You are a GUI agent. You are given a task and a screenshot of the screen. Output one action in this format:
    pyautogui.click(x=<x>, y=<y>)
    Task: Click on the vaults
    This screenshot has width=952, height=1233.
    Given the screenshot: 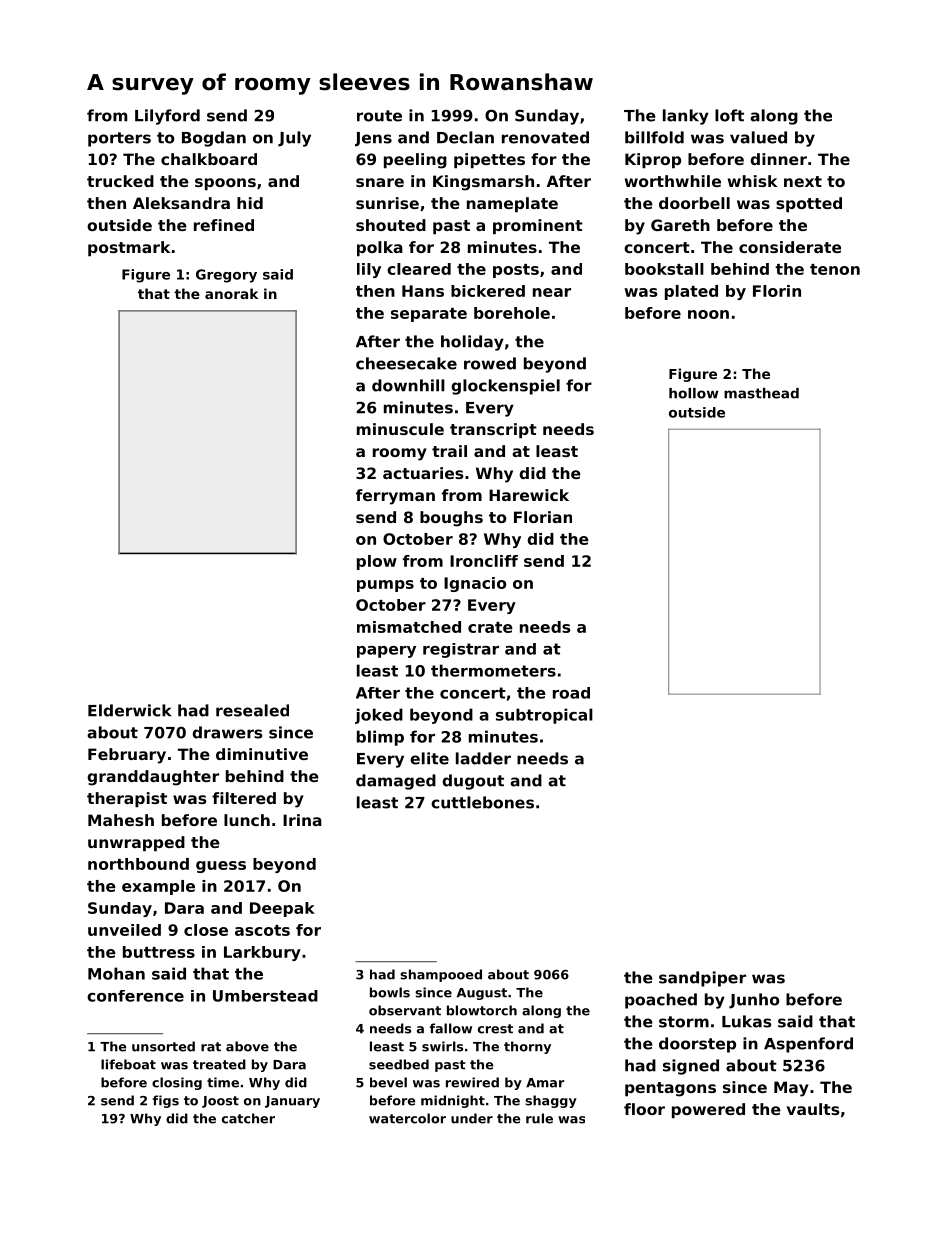 What is the action you would take?
    pyautogui.click(x=813, y=1109)
